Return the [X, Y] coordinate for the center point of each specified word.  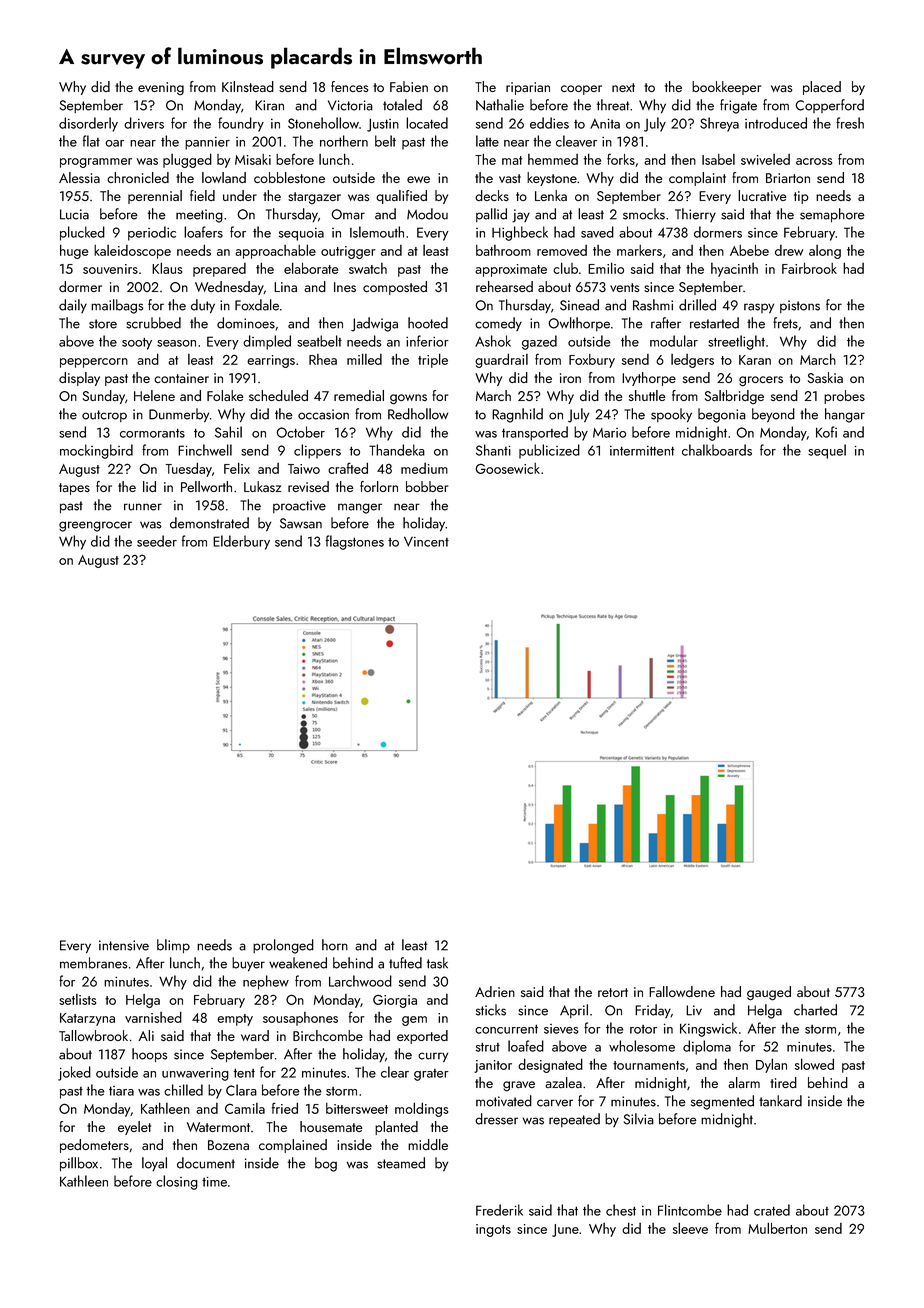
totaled [402, 105]
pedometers [94, 1146]
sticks [491, 1010]
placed [822, 88]
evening [161, 89]
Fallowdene [682, 991]
